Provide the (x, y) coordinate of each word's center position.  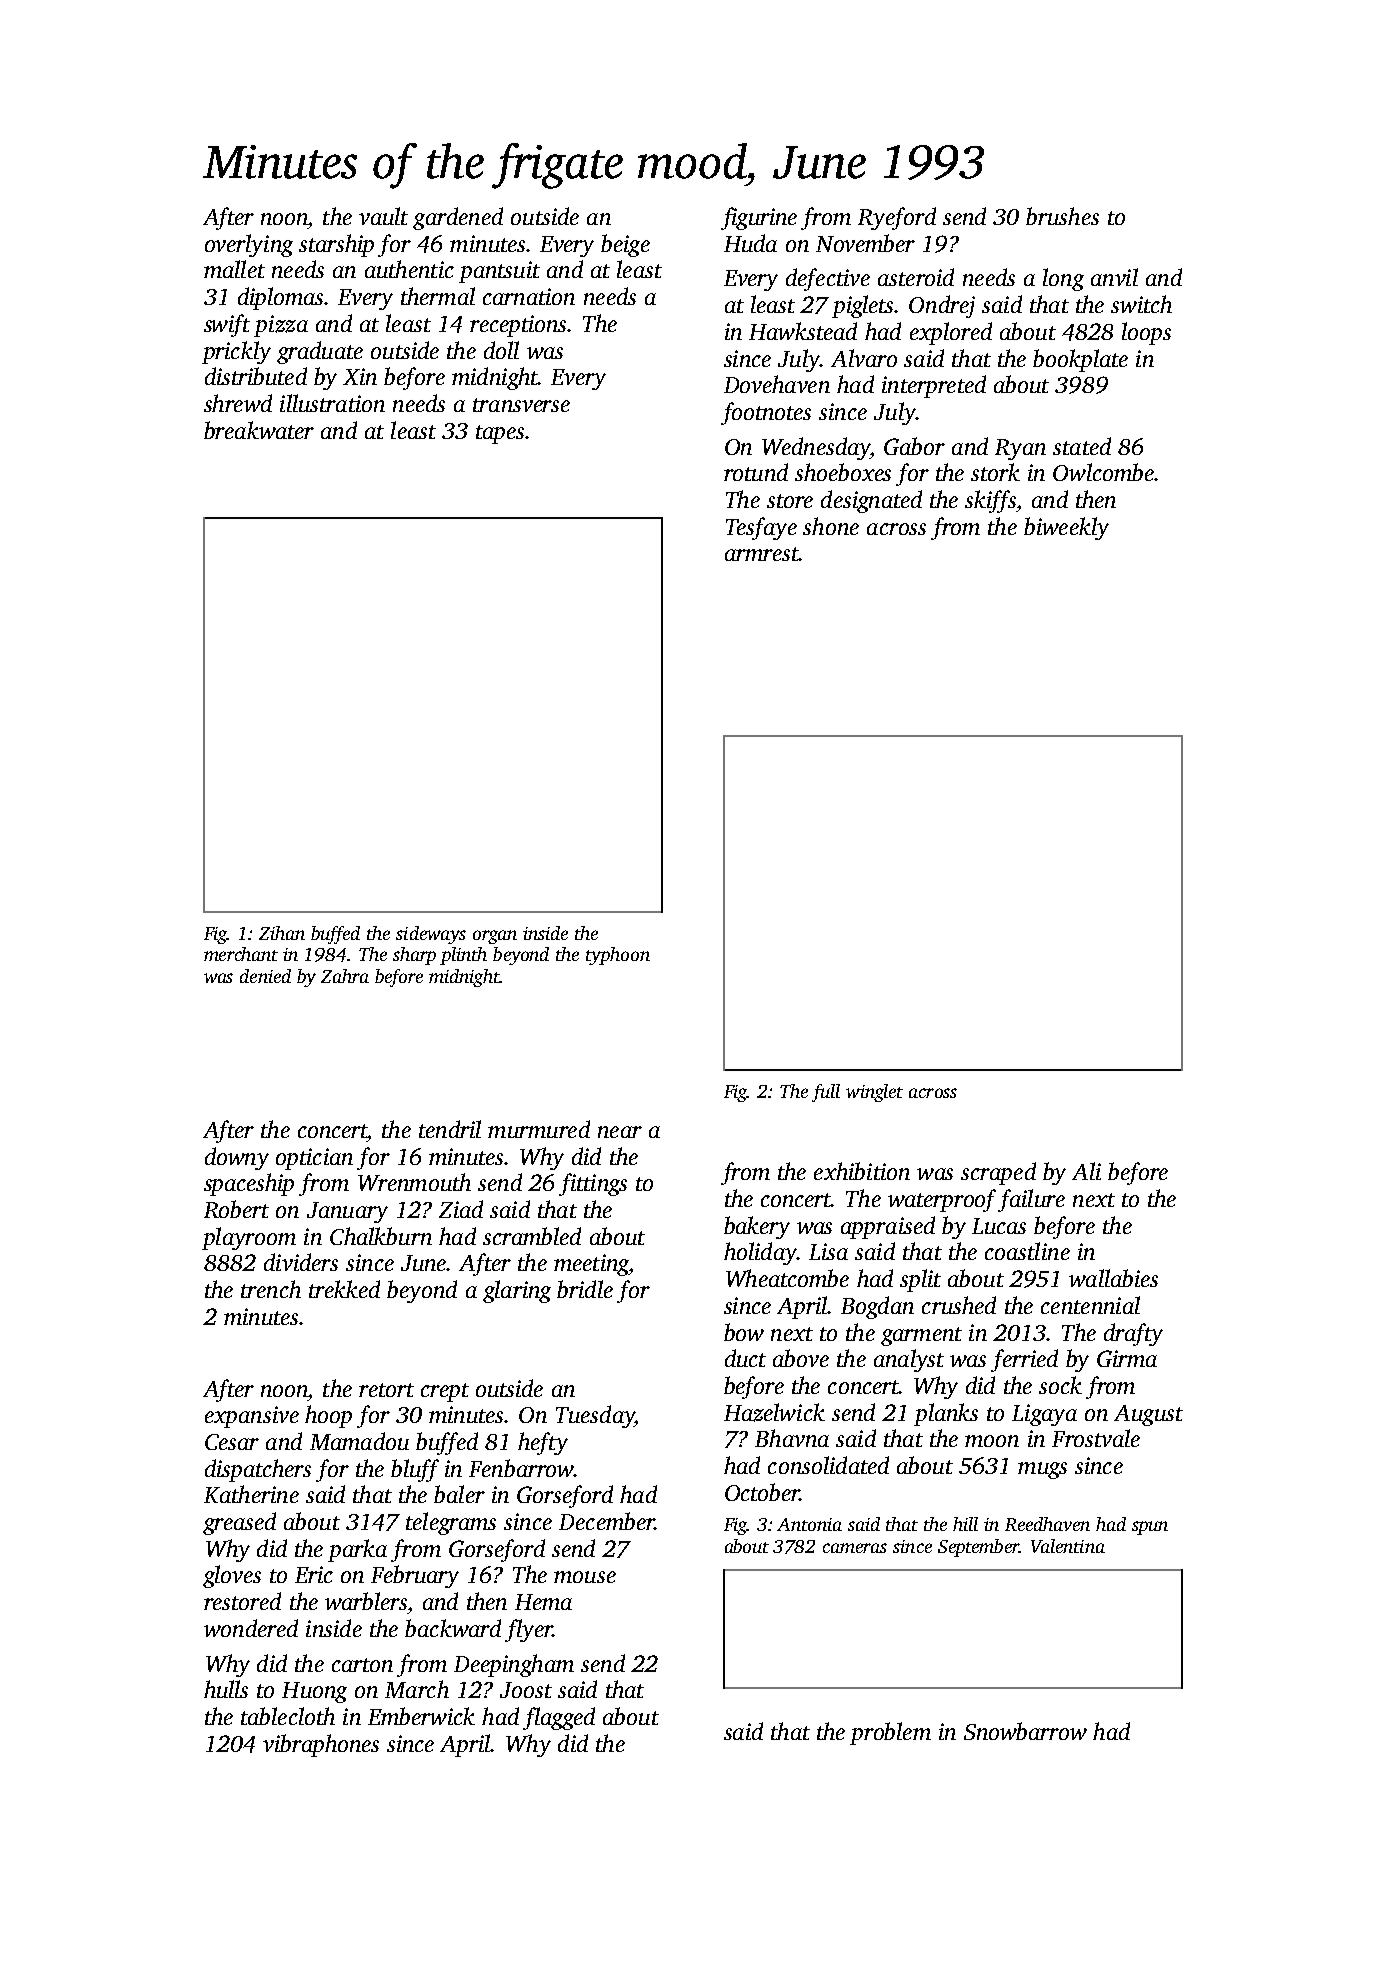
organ (495, 937)
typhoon (618, 956)
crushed (959, 1305)
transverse (521, 405)
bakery (757, 1227)
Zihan (282, 933)
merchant (241, 954)
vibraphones (321, 1745)
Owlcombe (1103, 472)
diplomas (281, 298)
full (826, 1093)
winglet (874, 1093)
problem (890, 1733)
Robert (236, 1209)
